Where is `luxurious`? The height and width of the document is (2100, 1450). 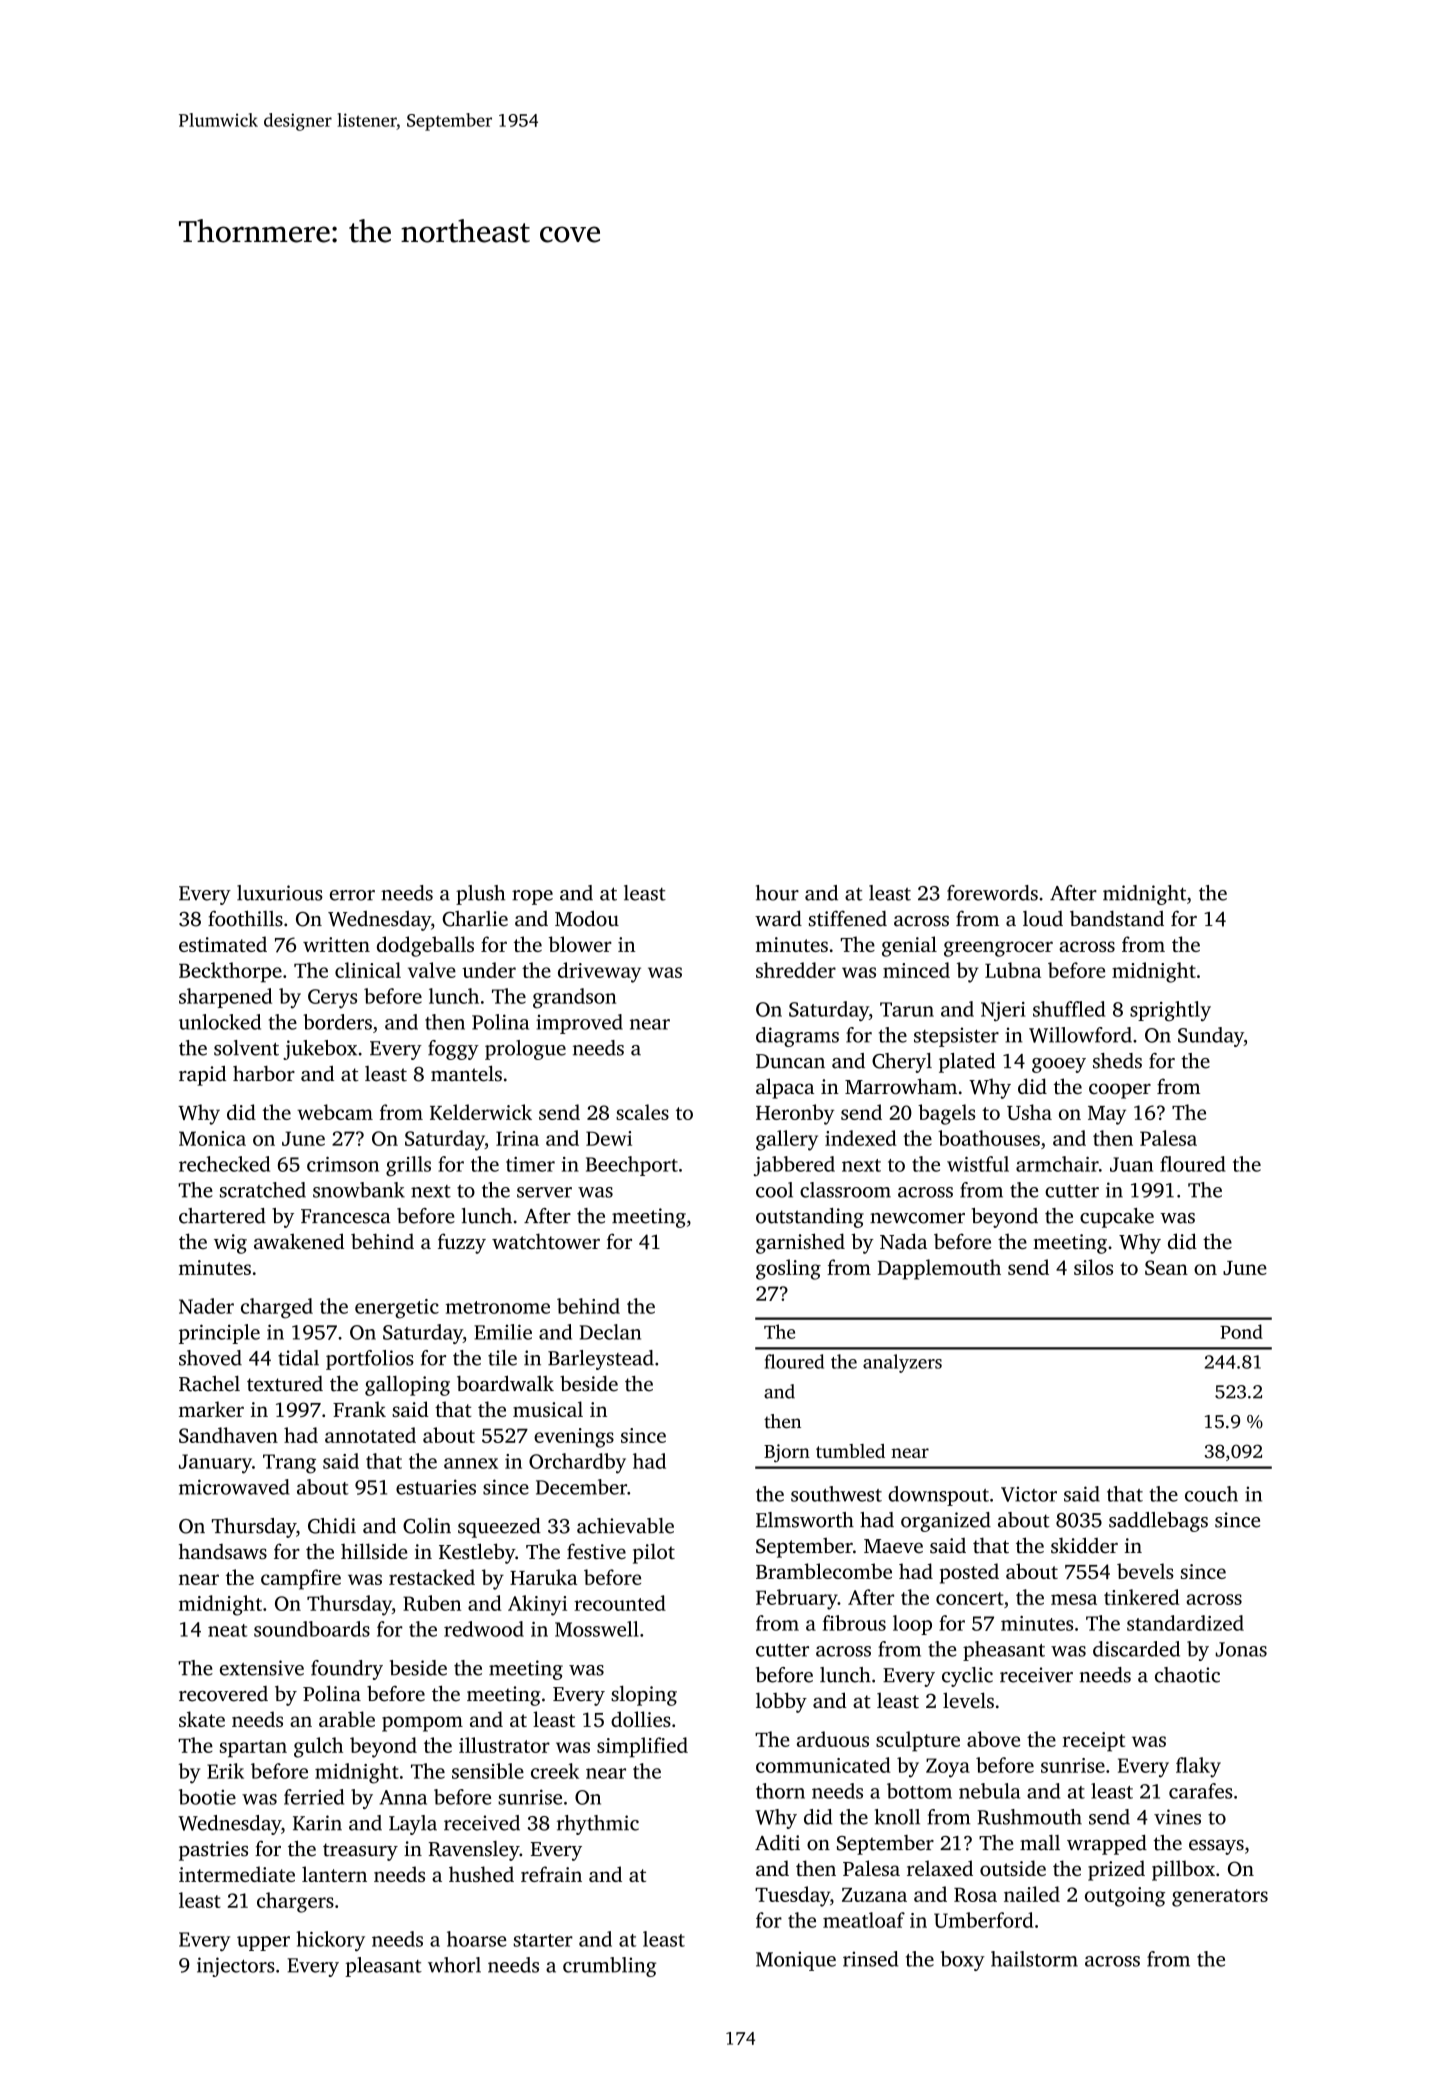 luxurious is located at coordinates (280, 893).
